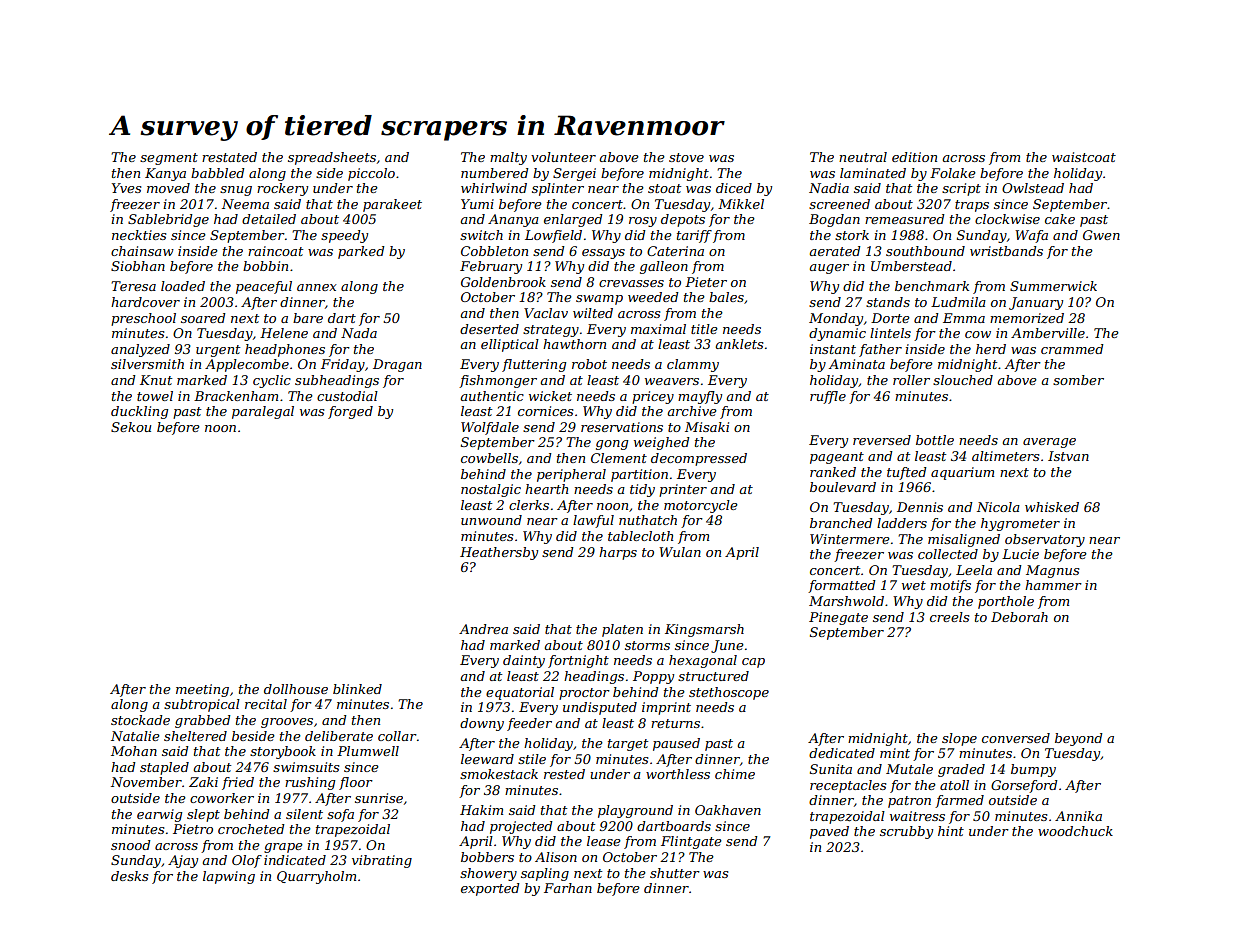 This screenshot has width=1233, height=952. I want to click on Wintermere, so click(850, 539).
